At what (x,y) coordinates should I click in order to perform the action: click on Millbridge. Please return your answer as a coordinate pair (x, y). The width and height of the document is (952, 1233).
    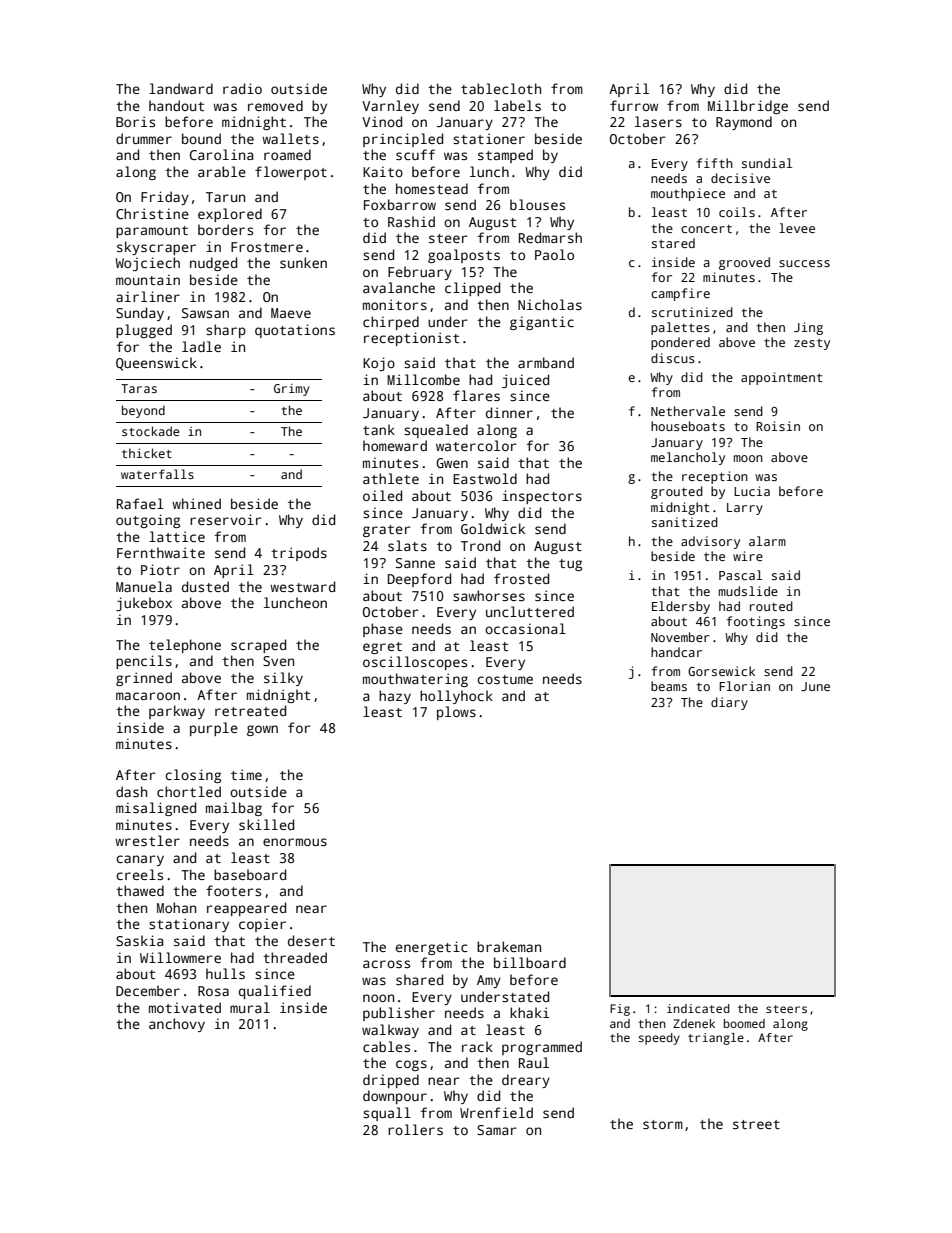
    Looking at the image, I should click on (748, 107).
